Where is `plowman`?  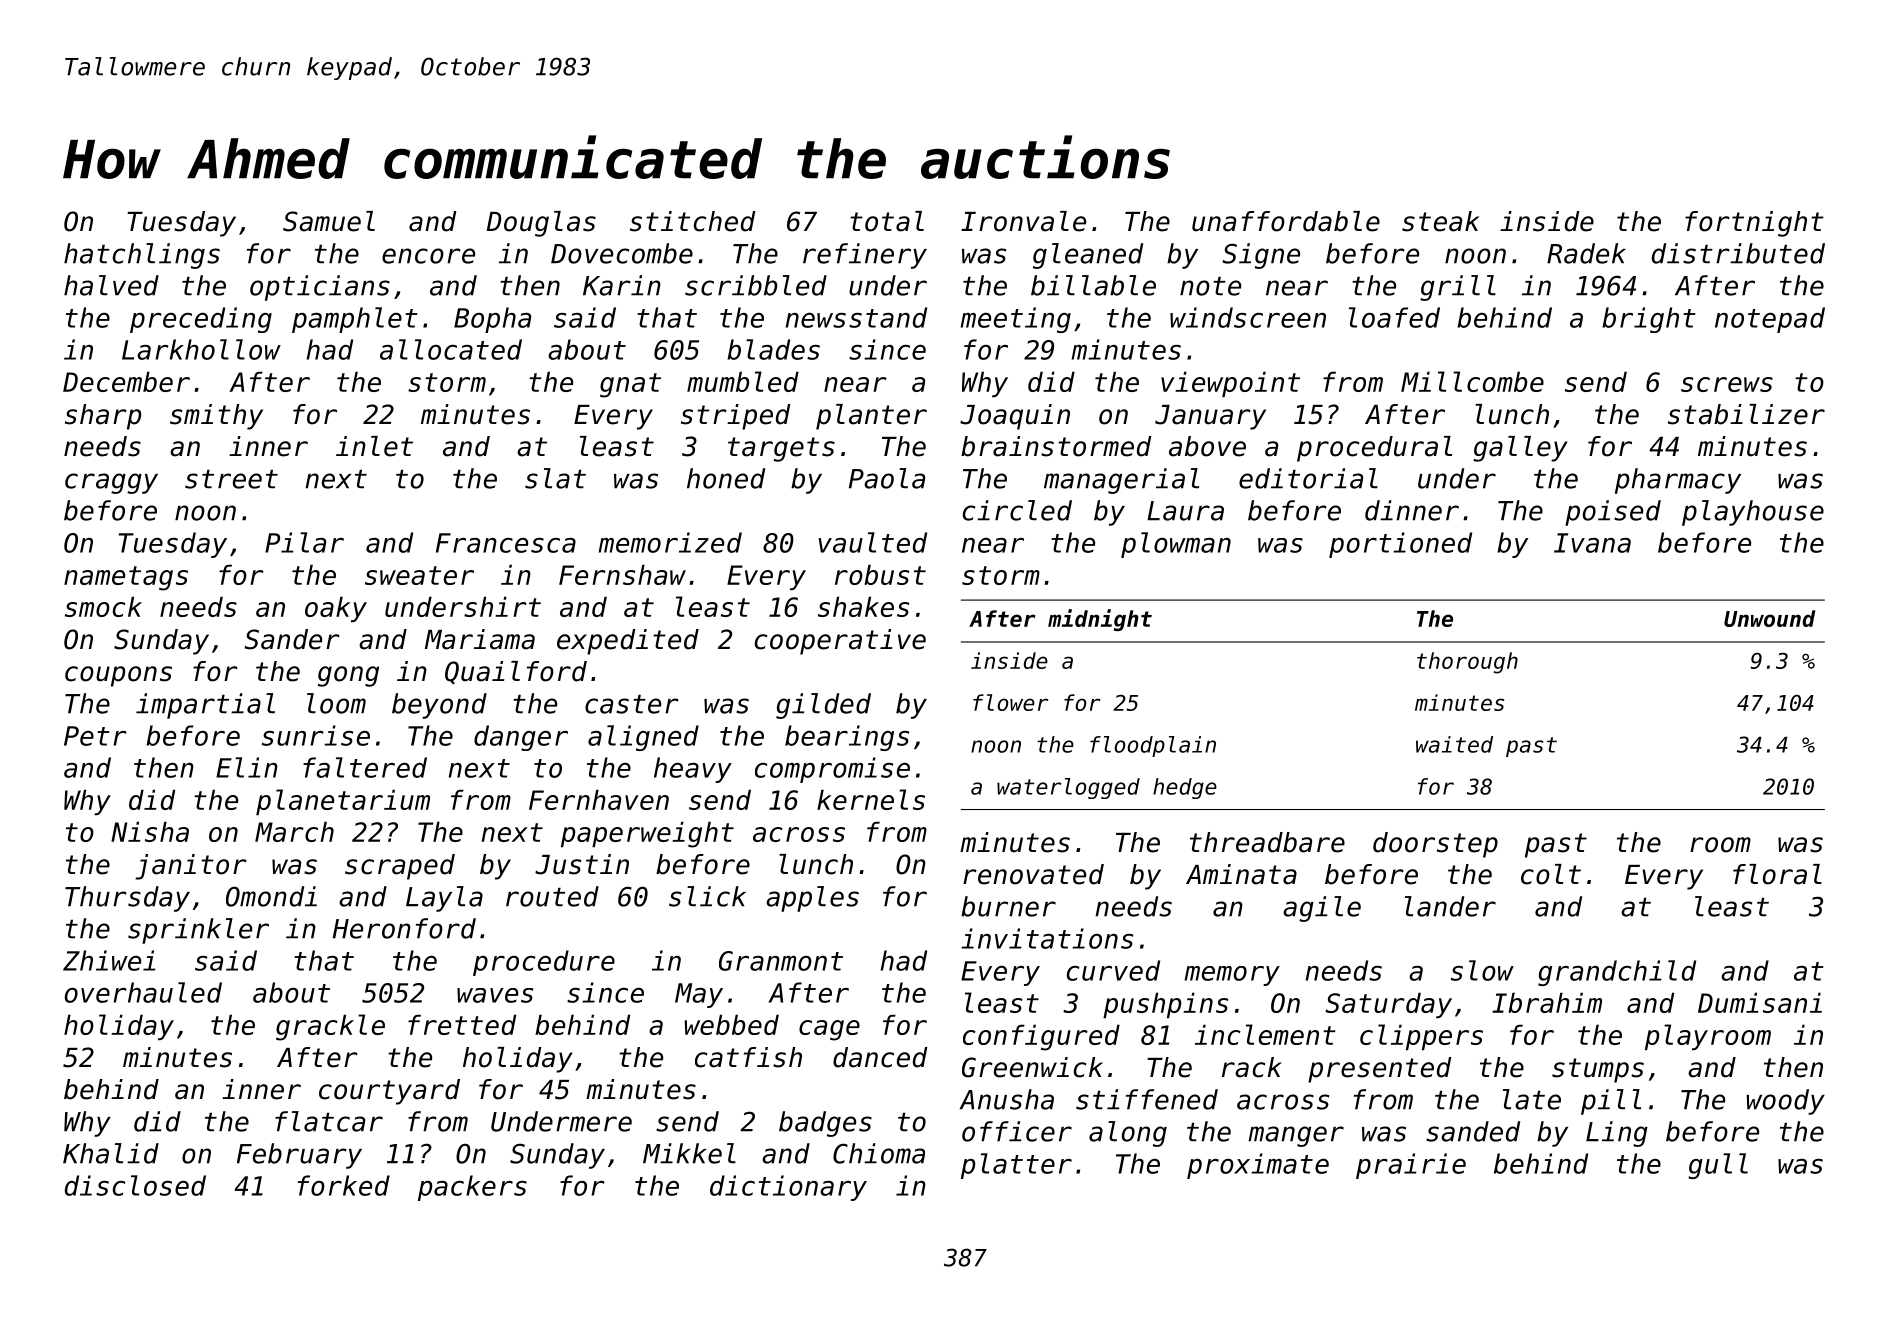 plowman is located at coordinates (1176, 545).
